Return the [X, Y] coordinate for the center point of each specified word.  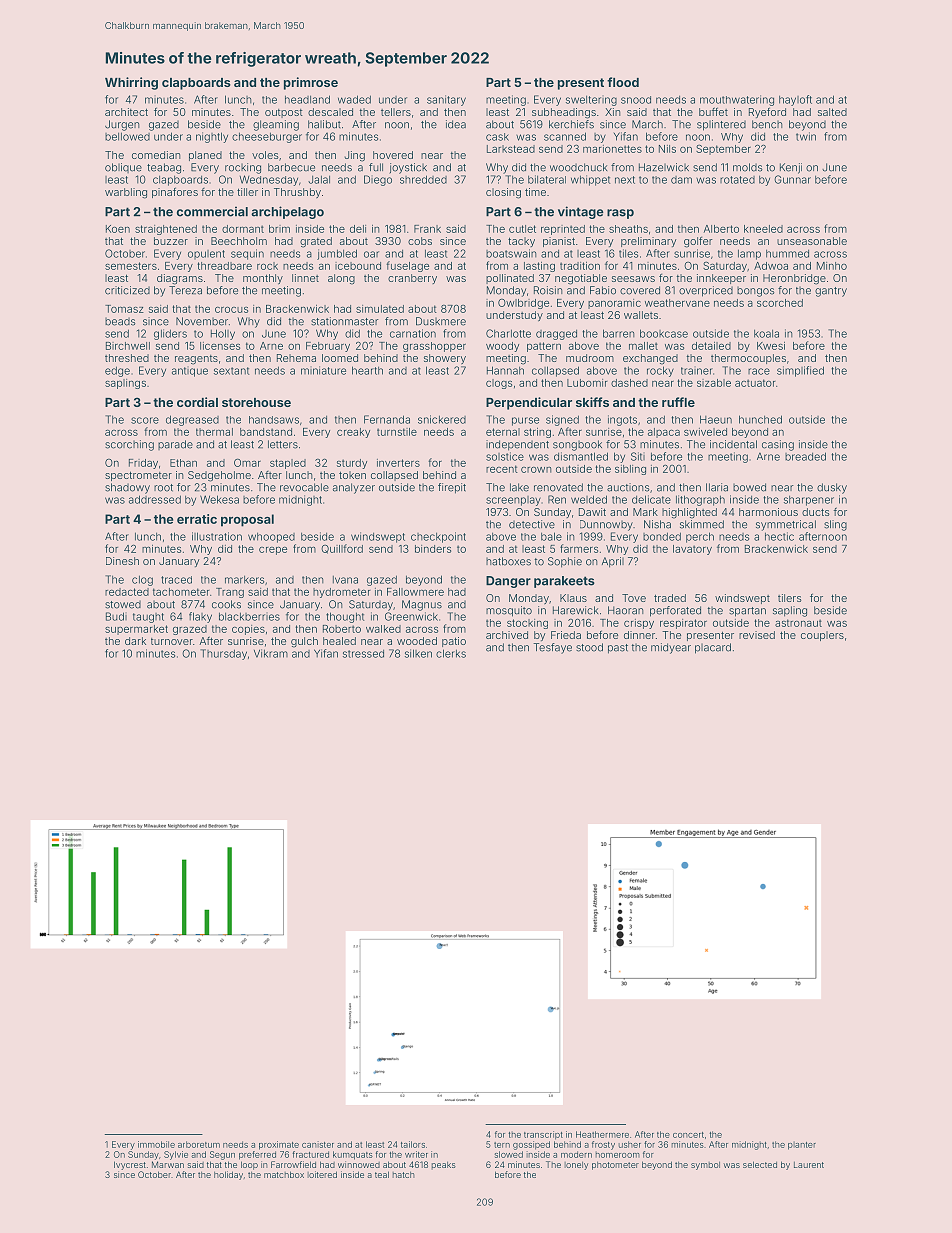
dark [135, 641]
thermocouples [748, 359]
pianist [559, 242]
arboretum [199, 1144]
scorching [129, 445]
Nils [667, 149]
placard [713, 648]
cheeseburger [267, 137]
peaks [443, 1165]
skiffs [592, 402]
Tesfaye [552, 648]
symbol [705, 1165]
